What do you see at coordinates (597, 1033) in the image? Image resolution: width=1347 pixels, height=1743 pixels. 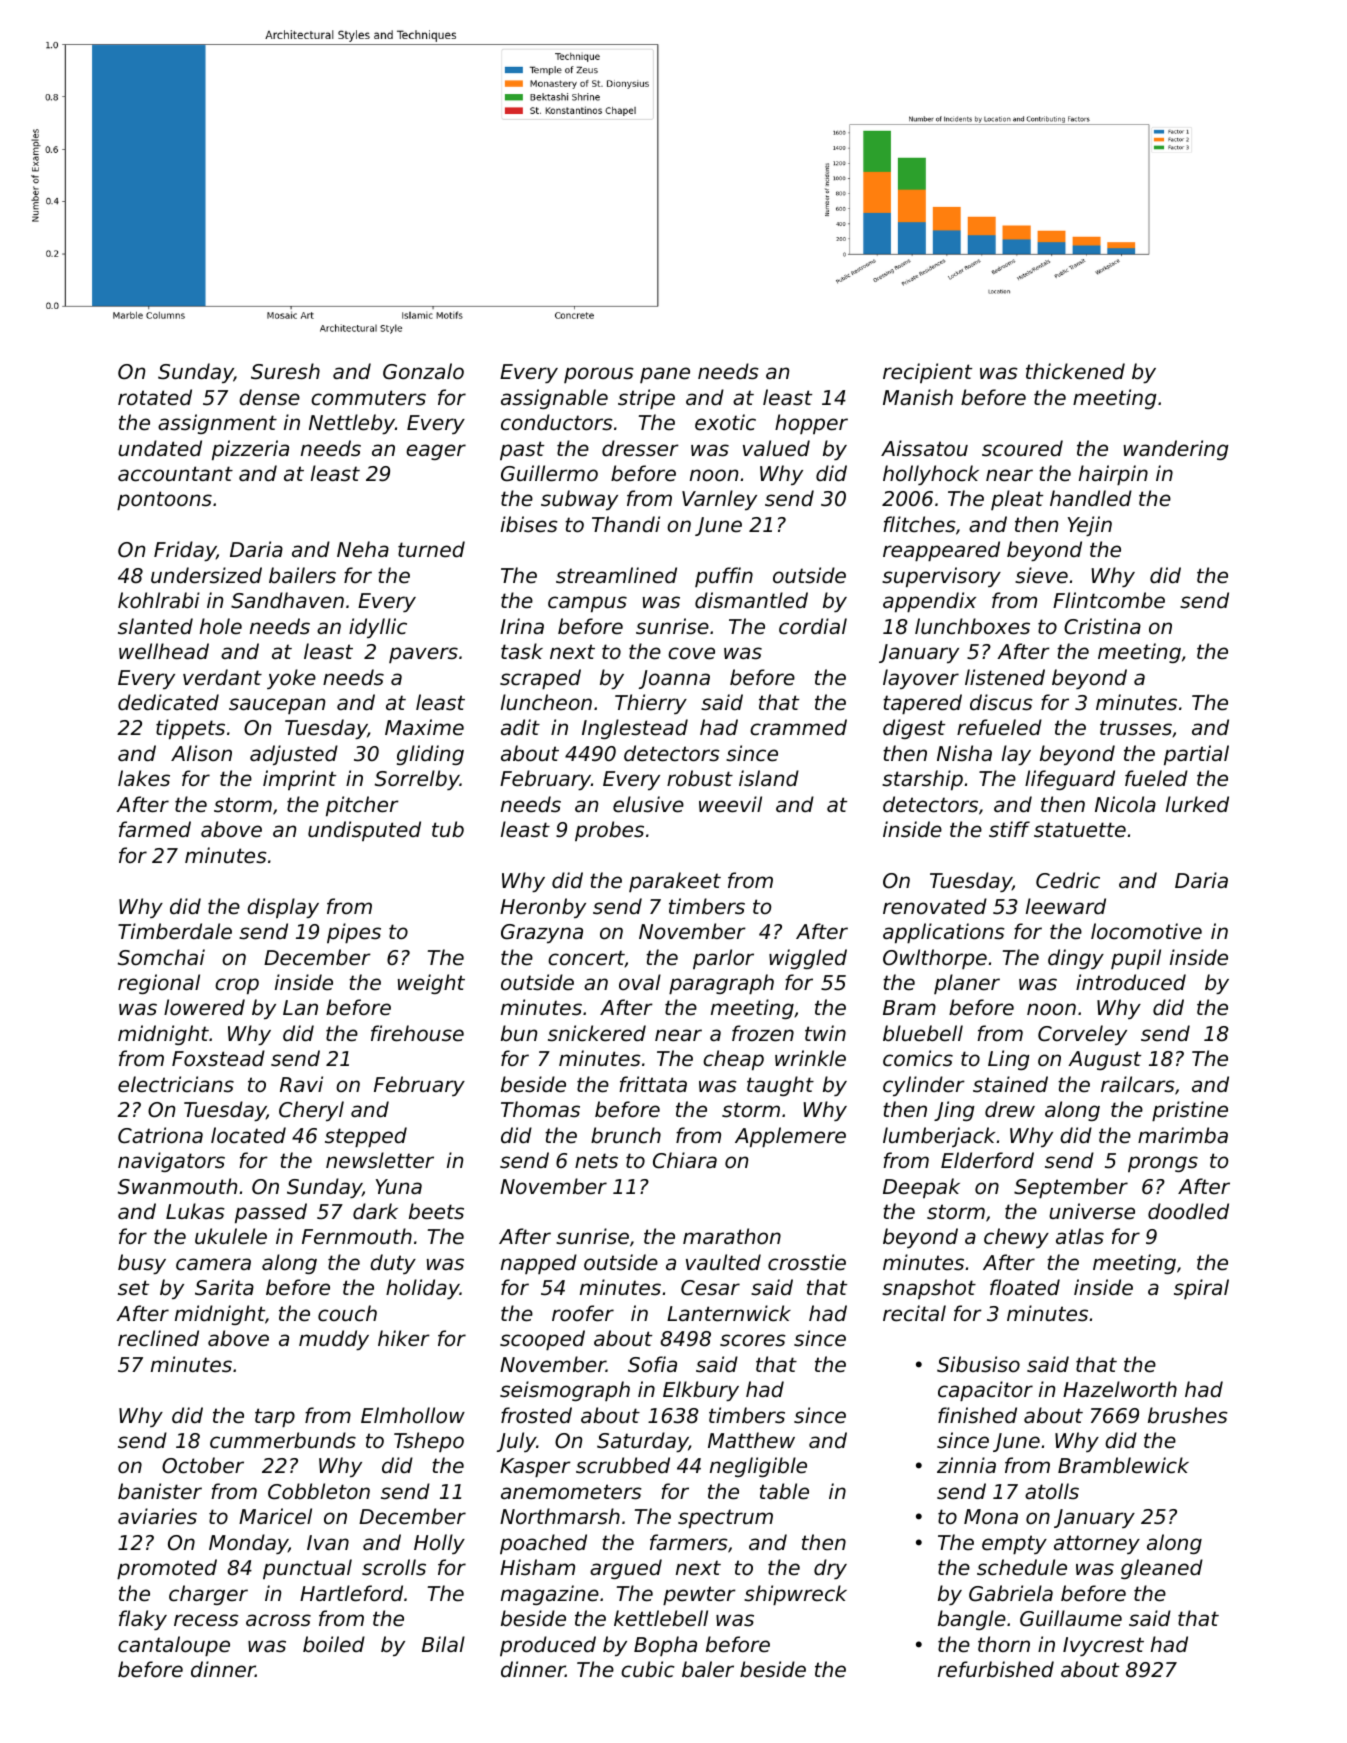 I see `snickered` at bounding box center [597, 1033].
